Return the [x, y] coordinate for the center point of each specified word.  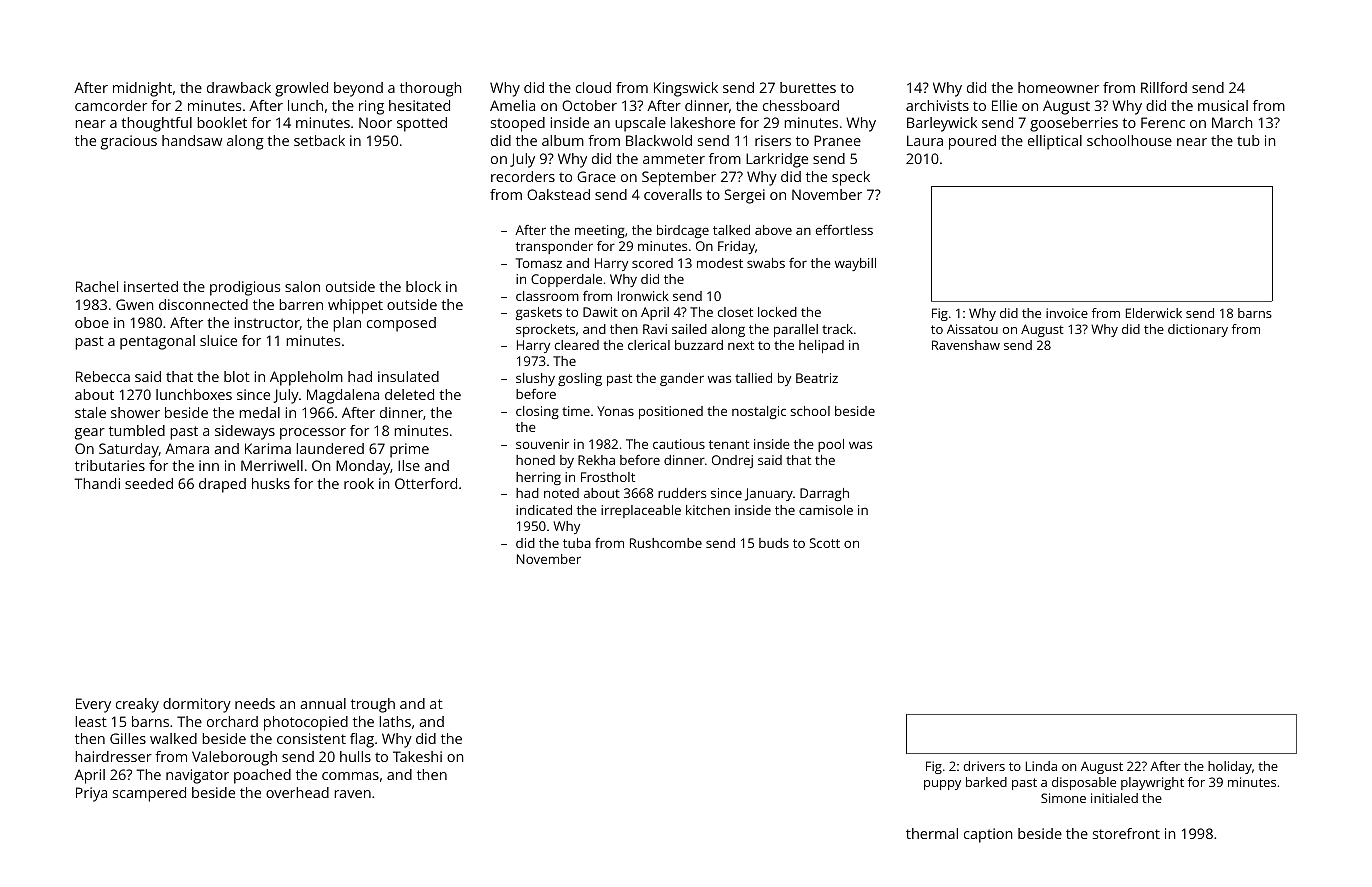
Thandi [97, 483]
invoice [1067, 313]
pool [831, 445]
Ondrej [732, 461]
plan [347, 324]
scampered [149, 794]
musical [1223, 105]
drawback [239, 87]
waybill [855, 264]
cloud [593, 87]
